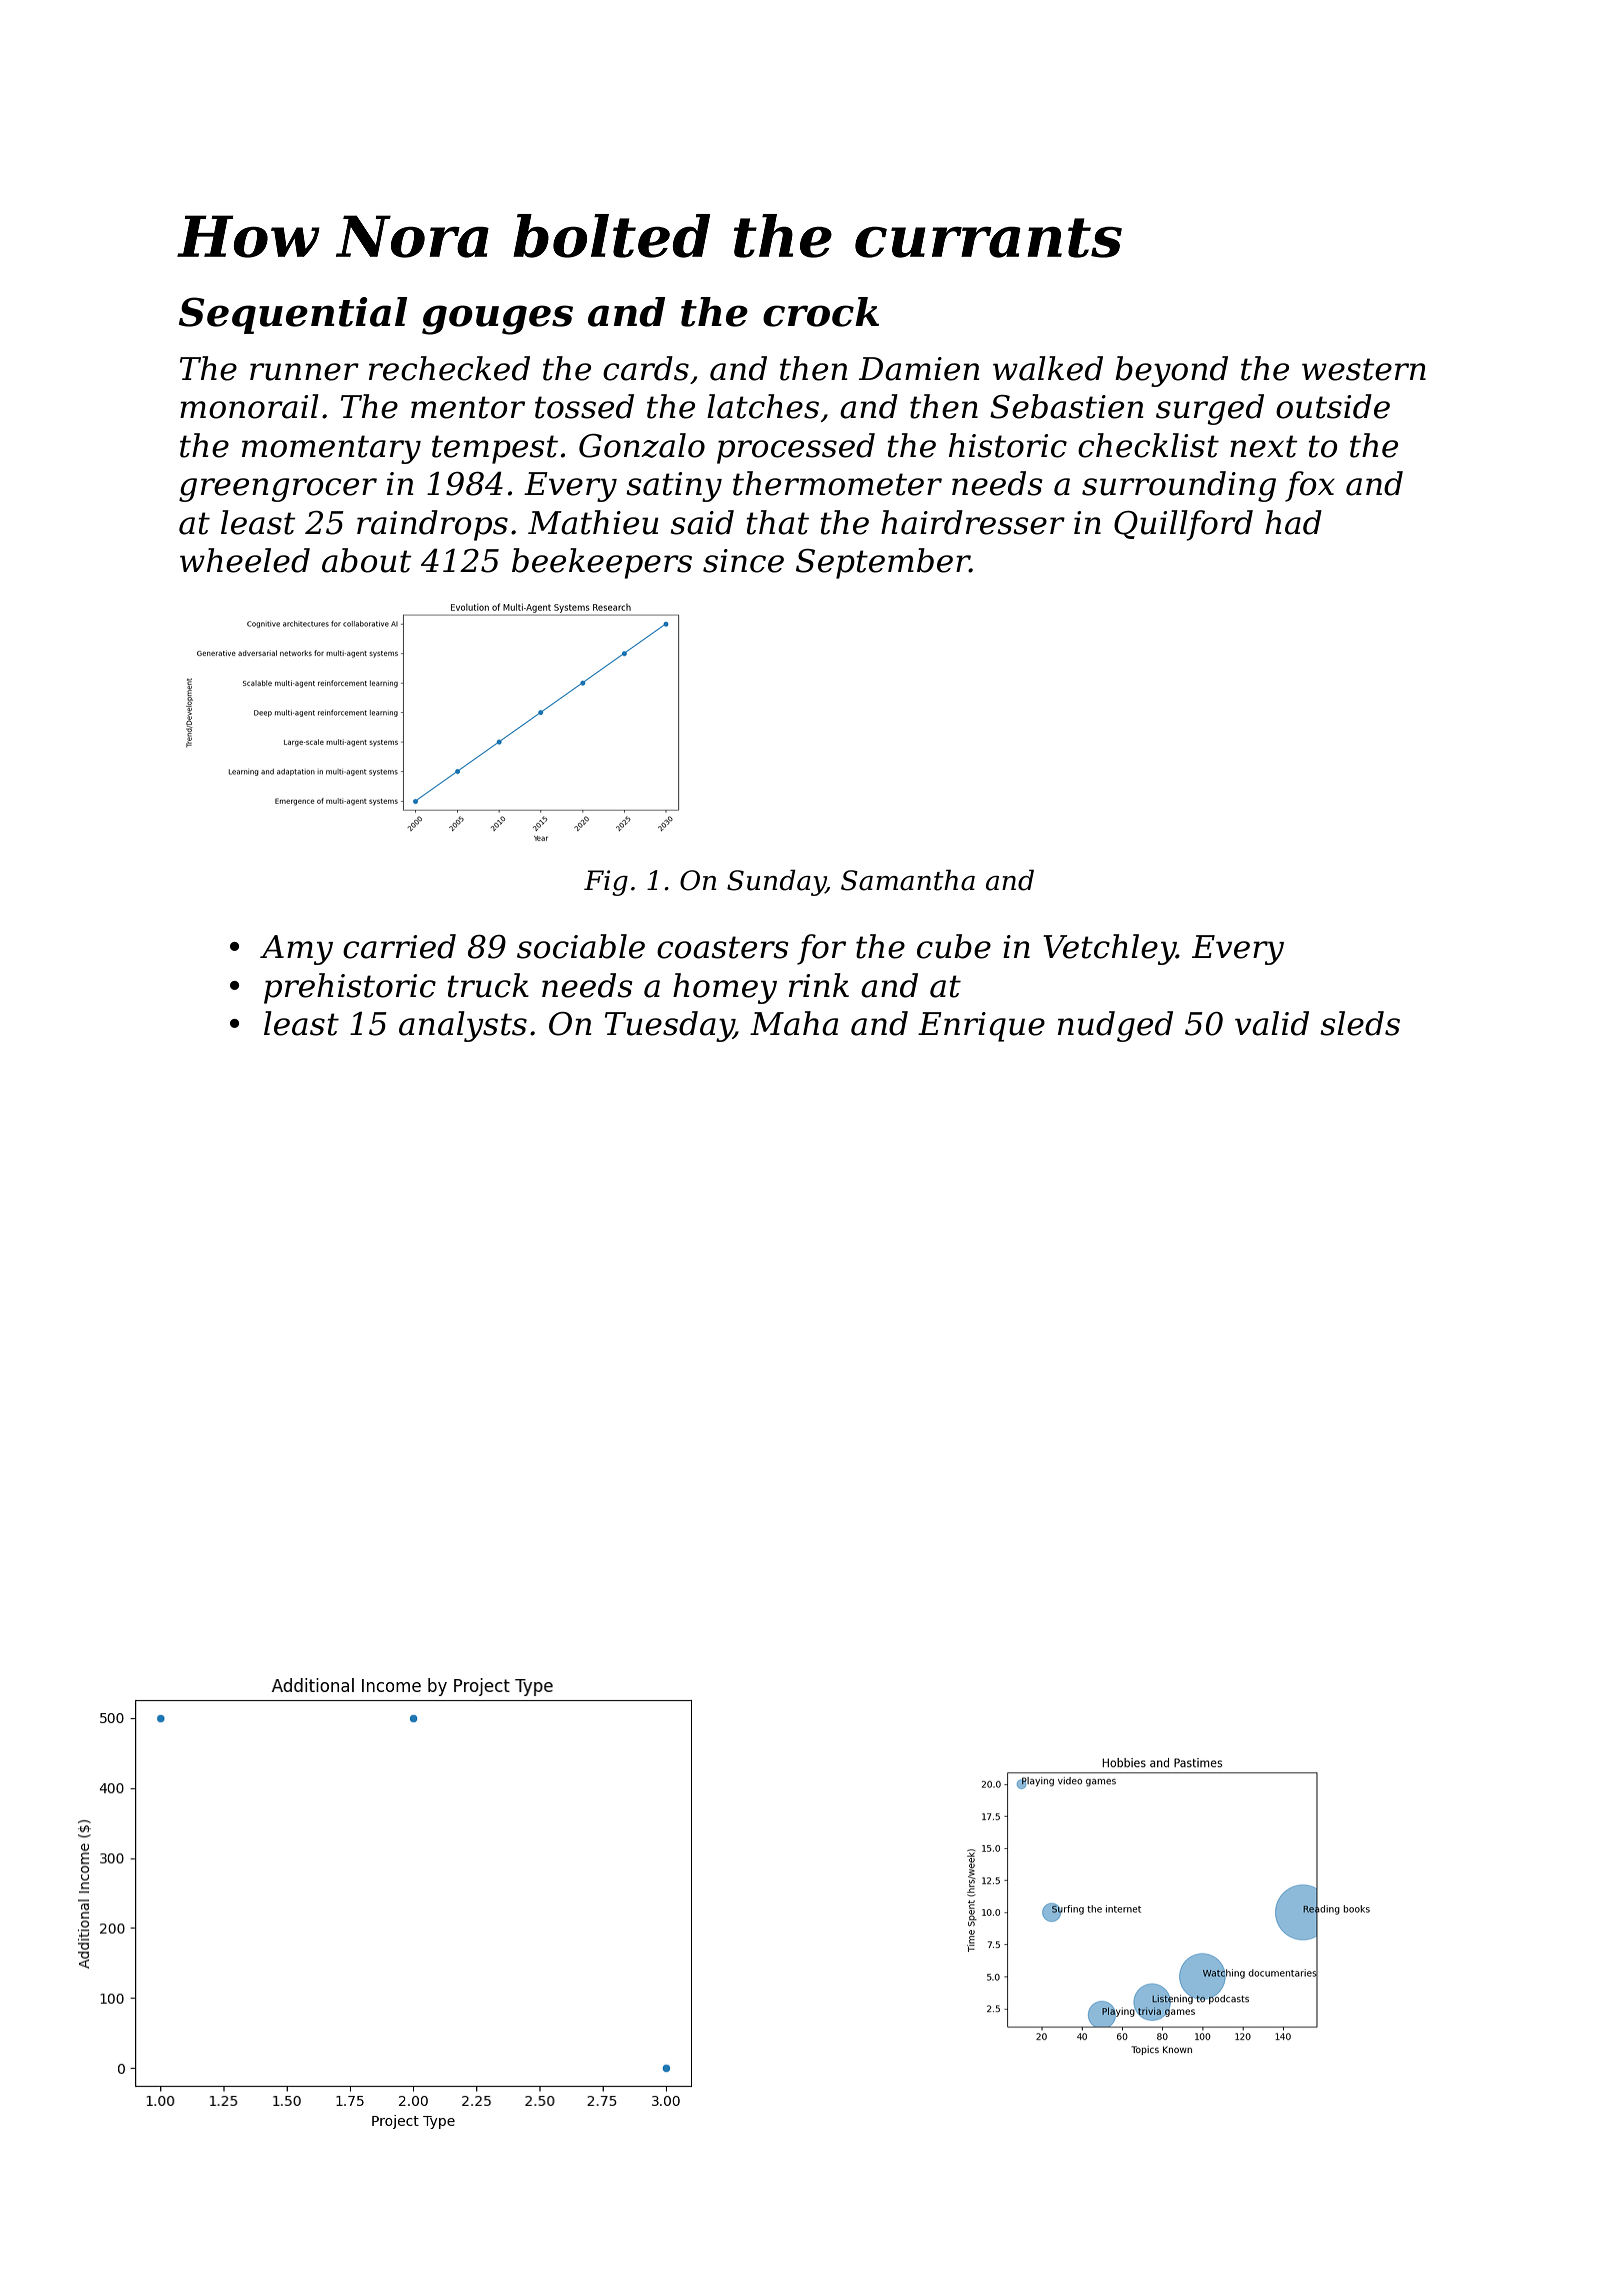 Image resolution: width=1620 pixels, height=2292 pixels. I want to click on truck, so click(488, 985).
